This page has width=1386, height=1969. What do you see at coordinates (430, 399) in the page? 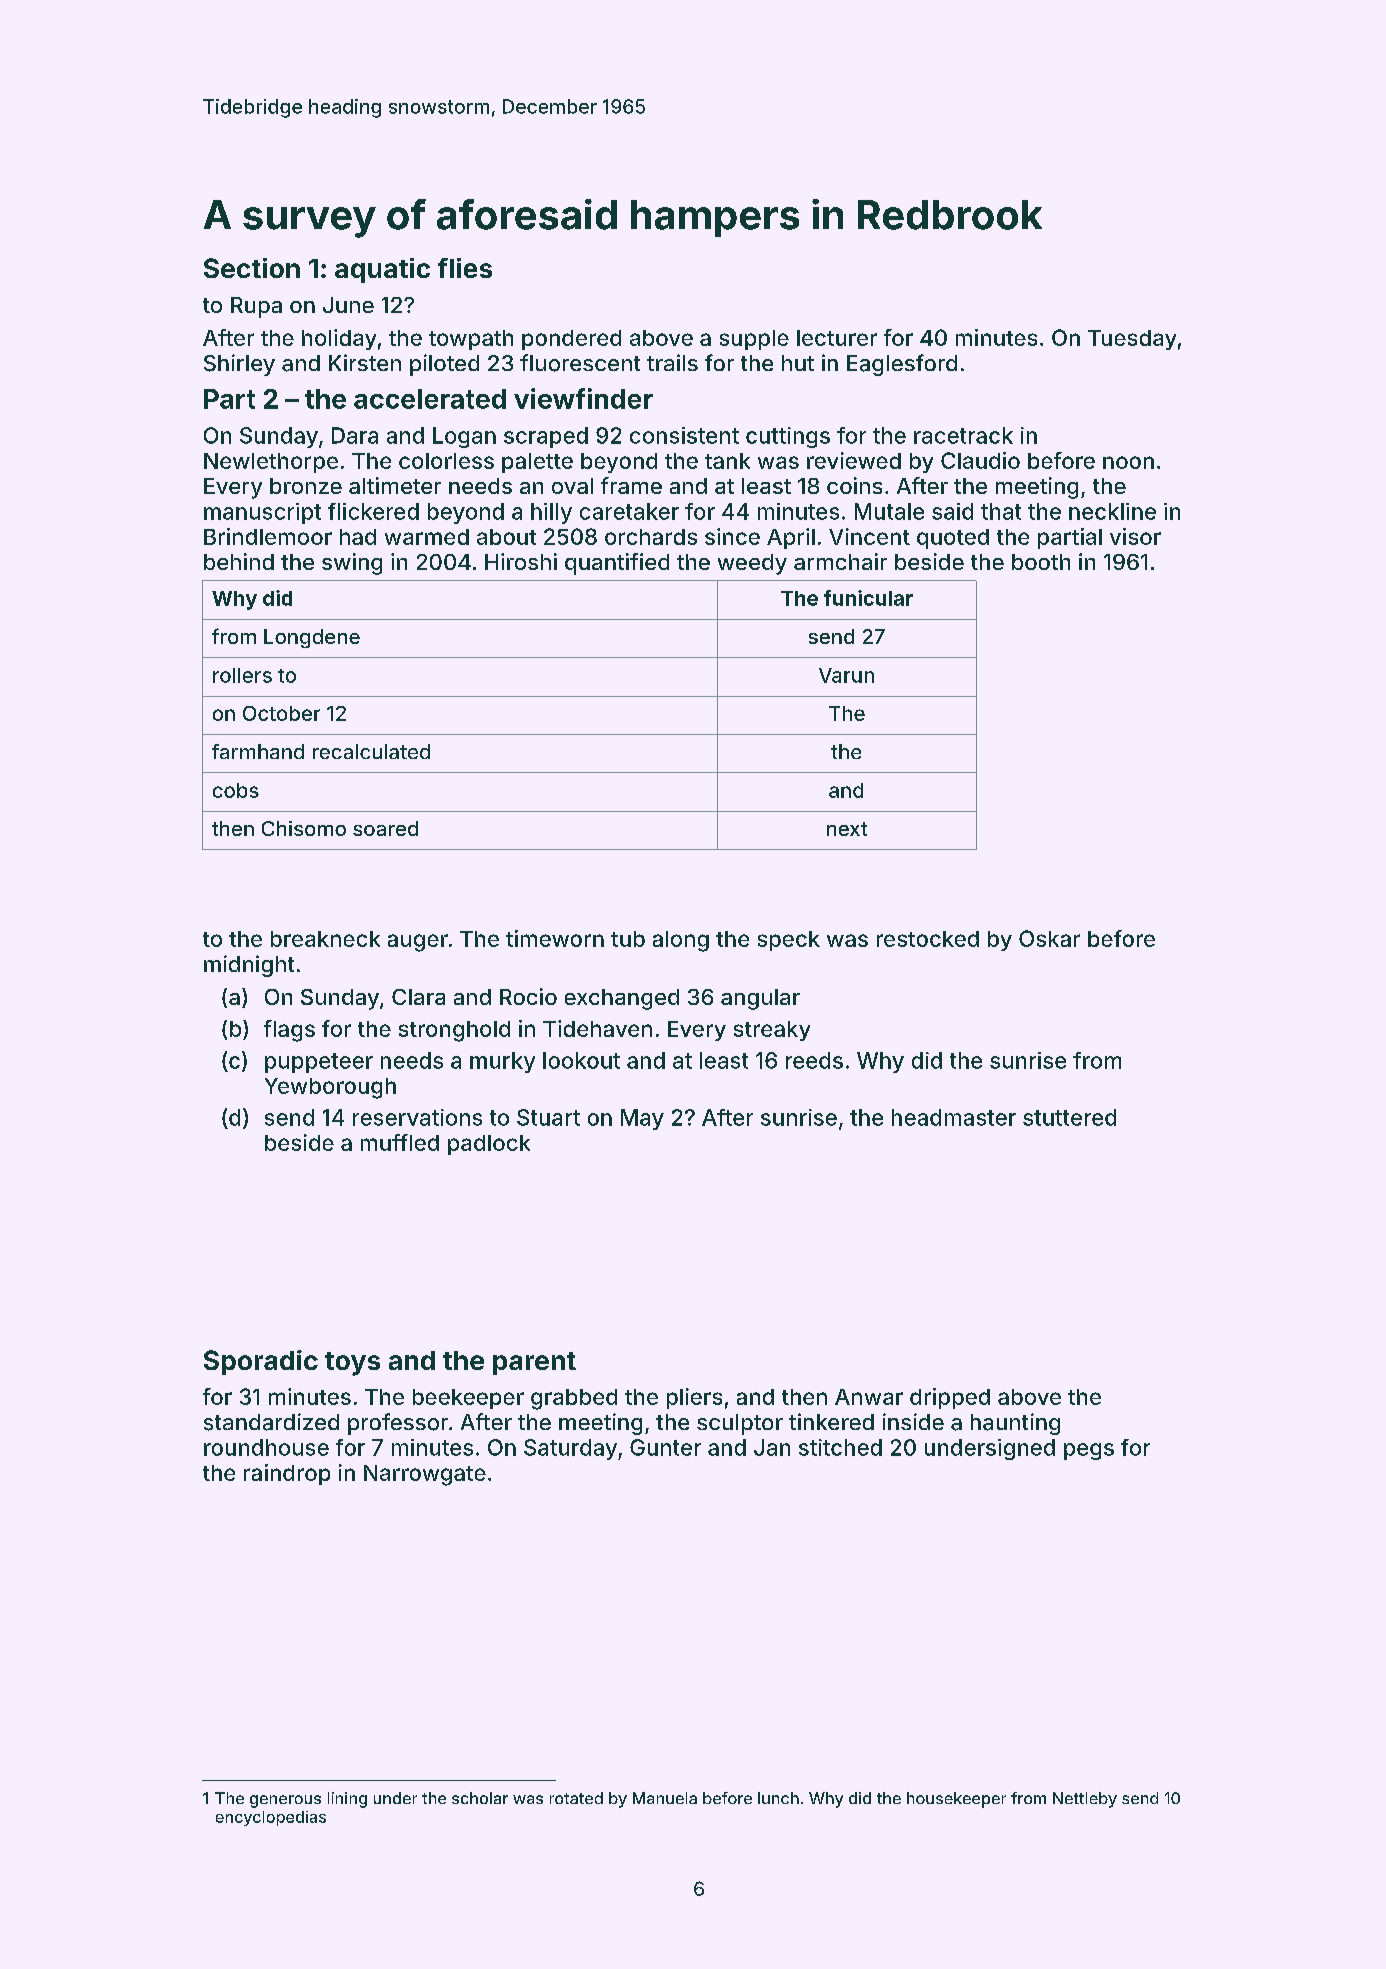
I see `accelerated` at bounding box center [430, 399].
